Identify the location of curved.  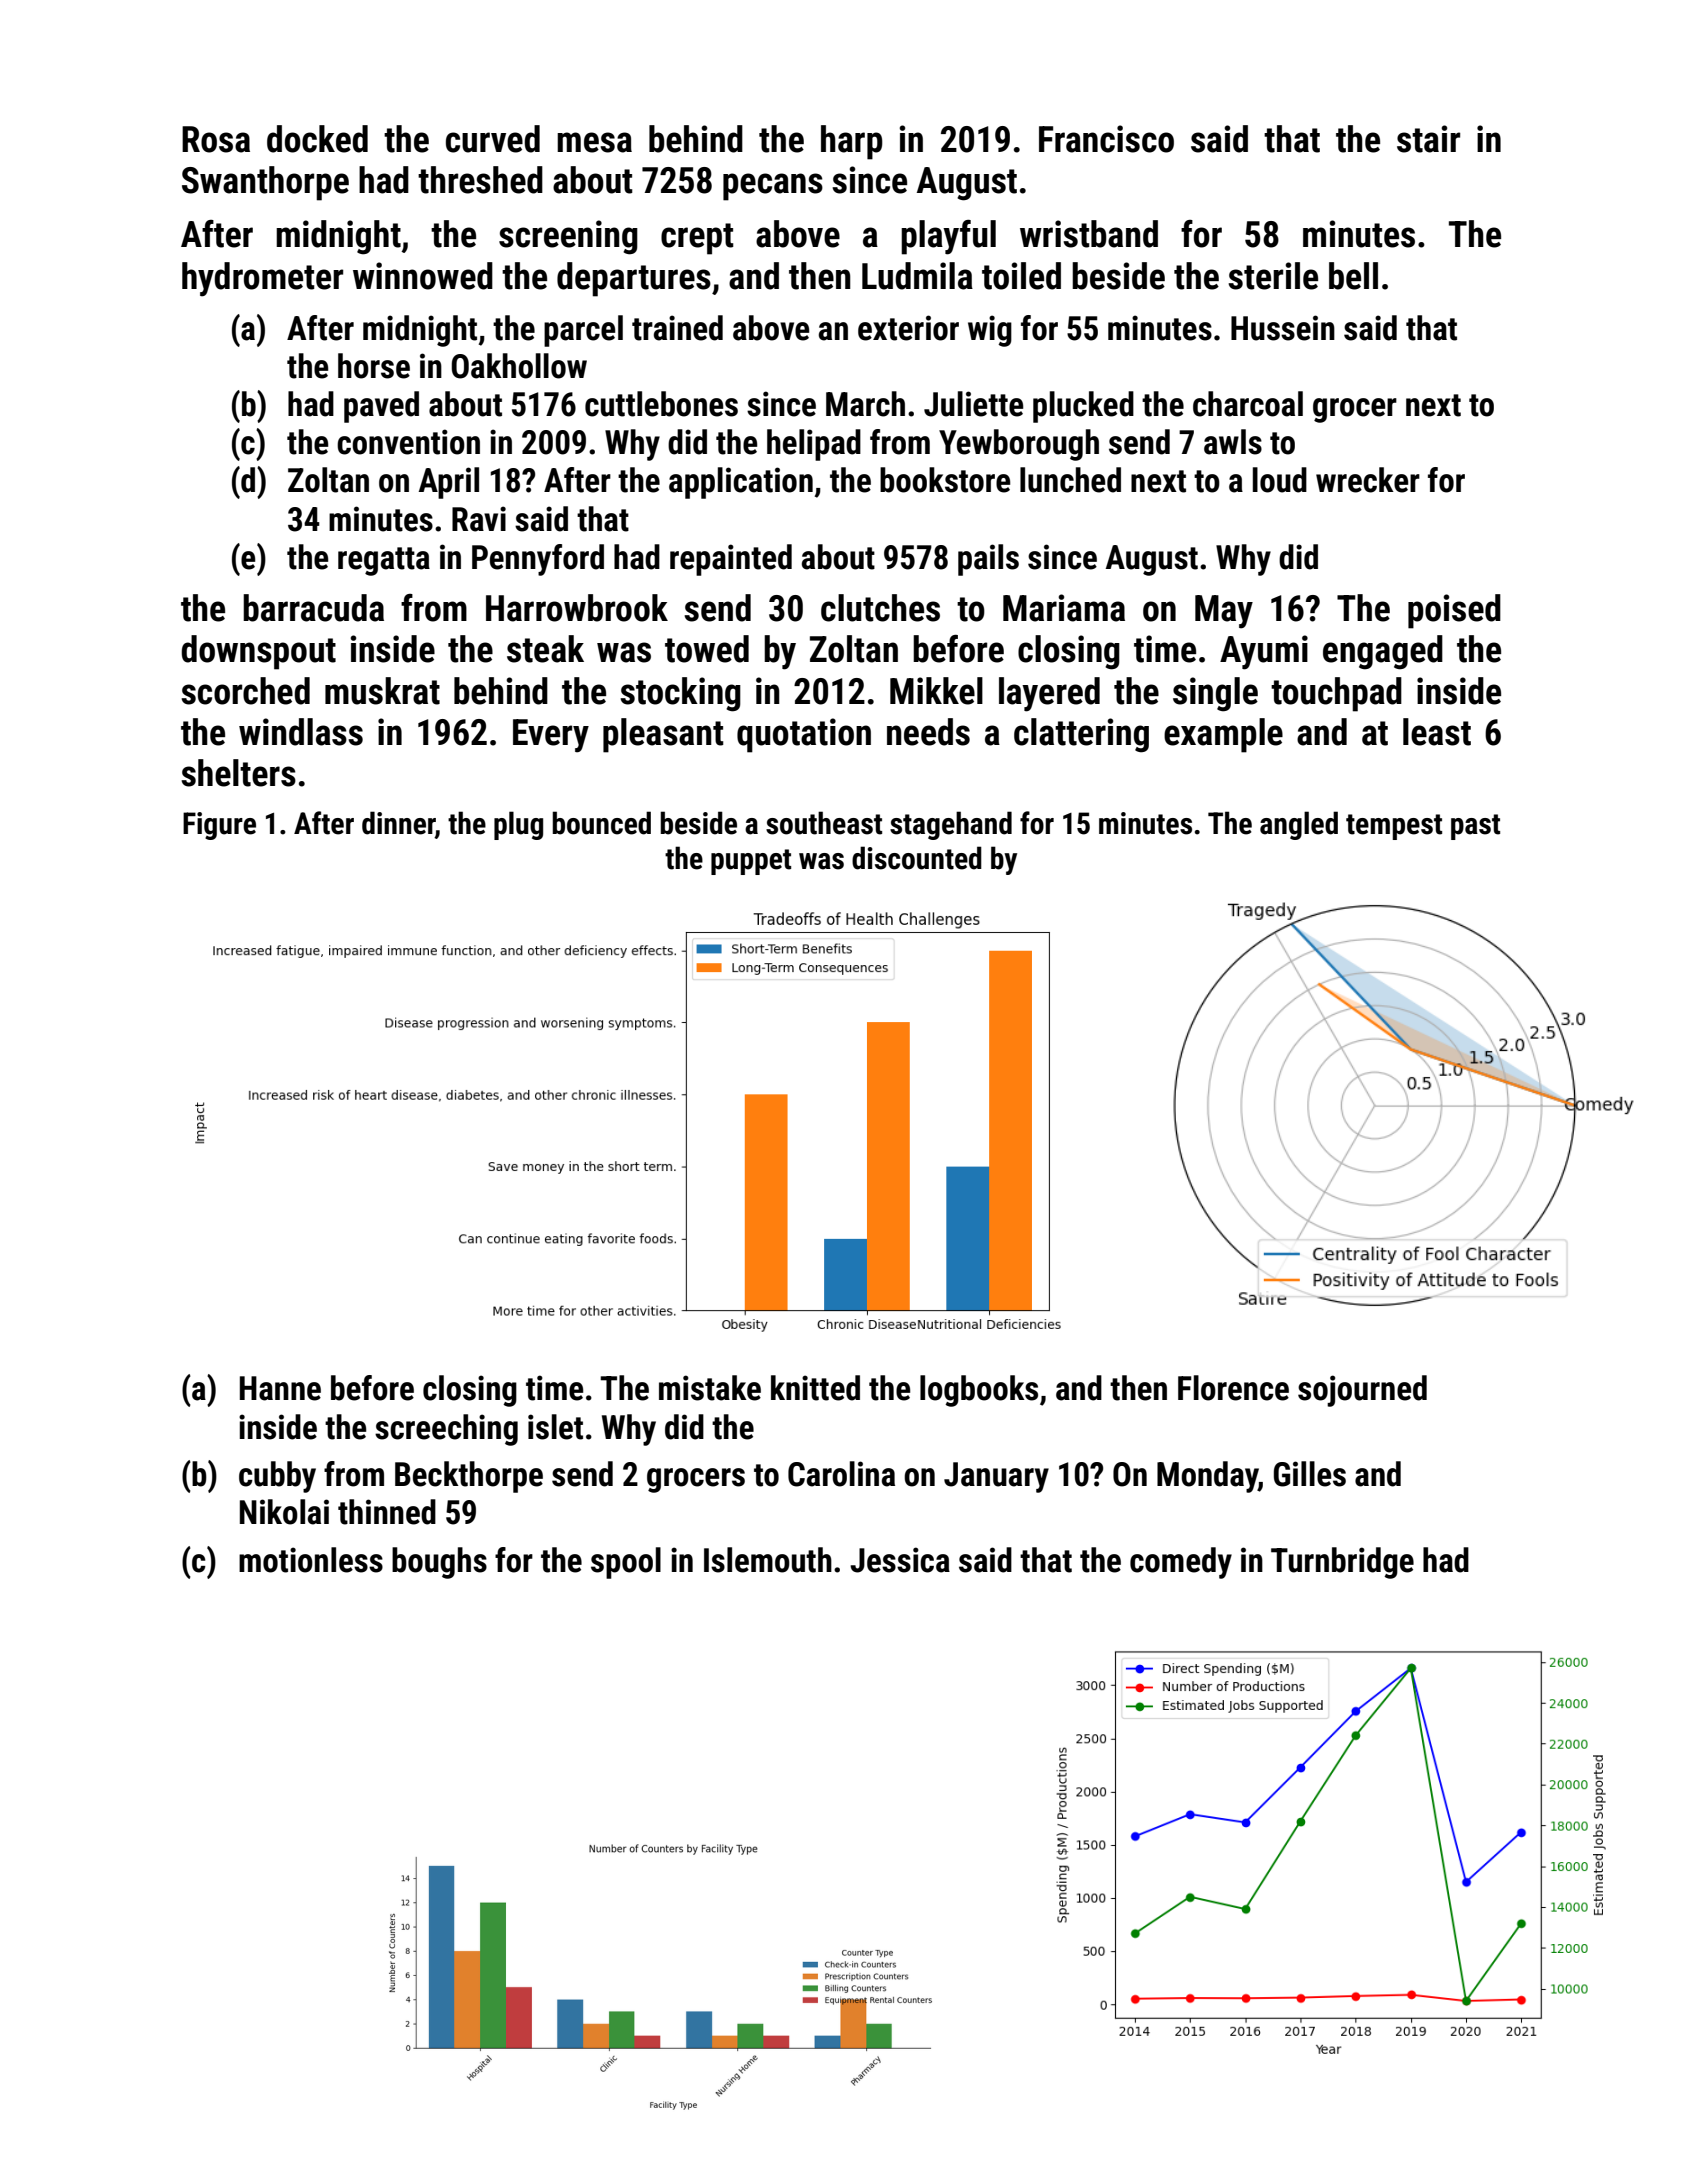
(493, 139).
